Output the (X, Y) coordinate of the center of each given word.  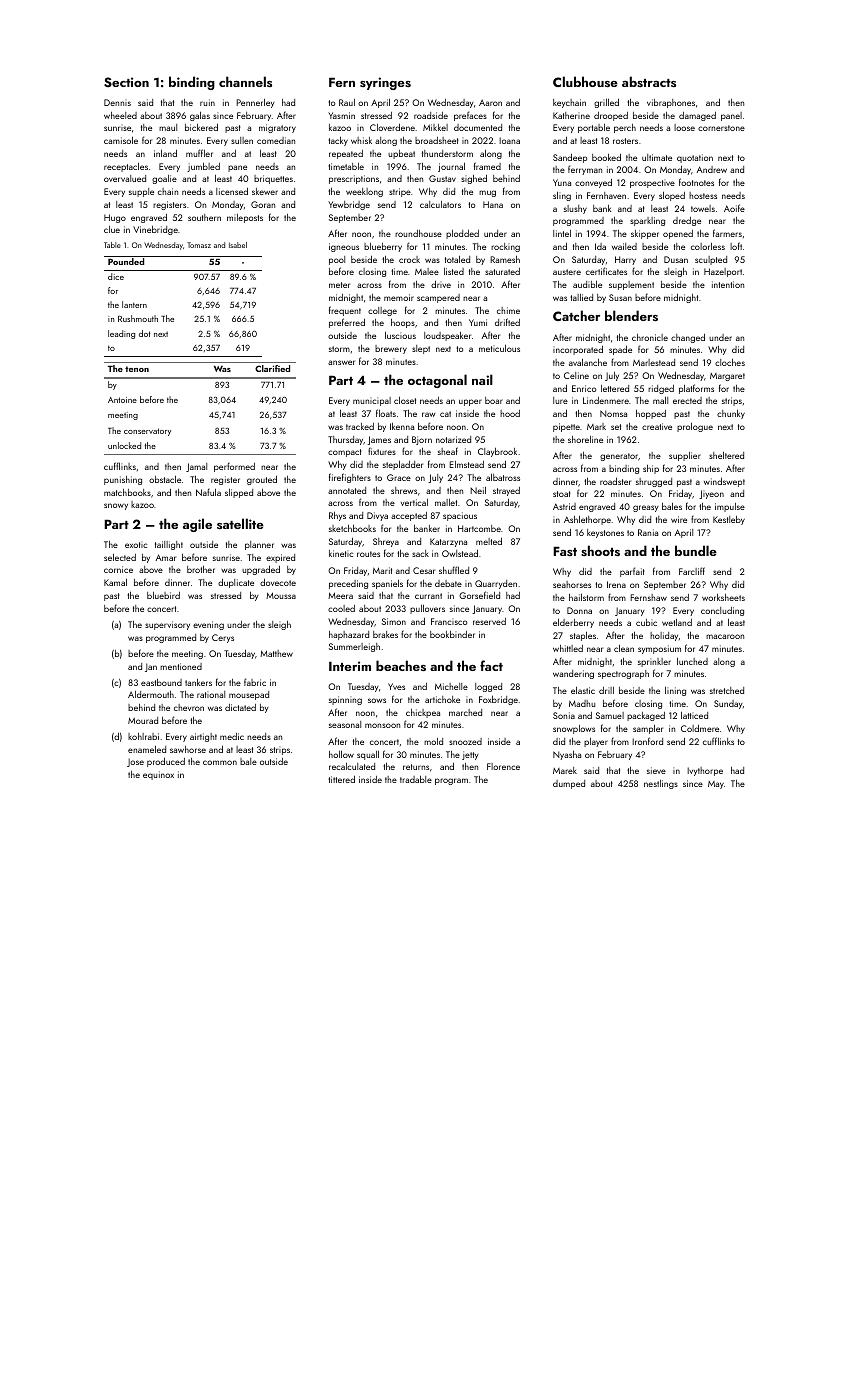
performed (234, 467)
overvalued (125, 178)
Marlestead (654, 362)
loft (736, 246)
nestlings (661, 784)
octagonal (437, 381)
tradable (416, 779)
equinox (158, 775)
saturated (502, 271)
